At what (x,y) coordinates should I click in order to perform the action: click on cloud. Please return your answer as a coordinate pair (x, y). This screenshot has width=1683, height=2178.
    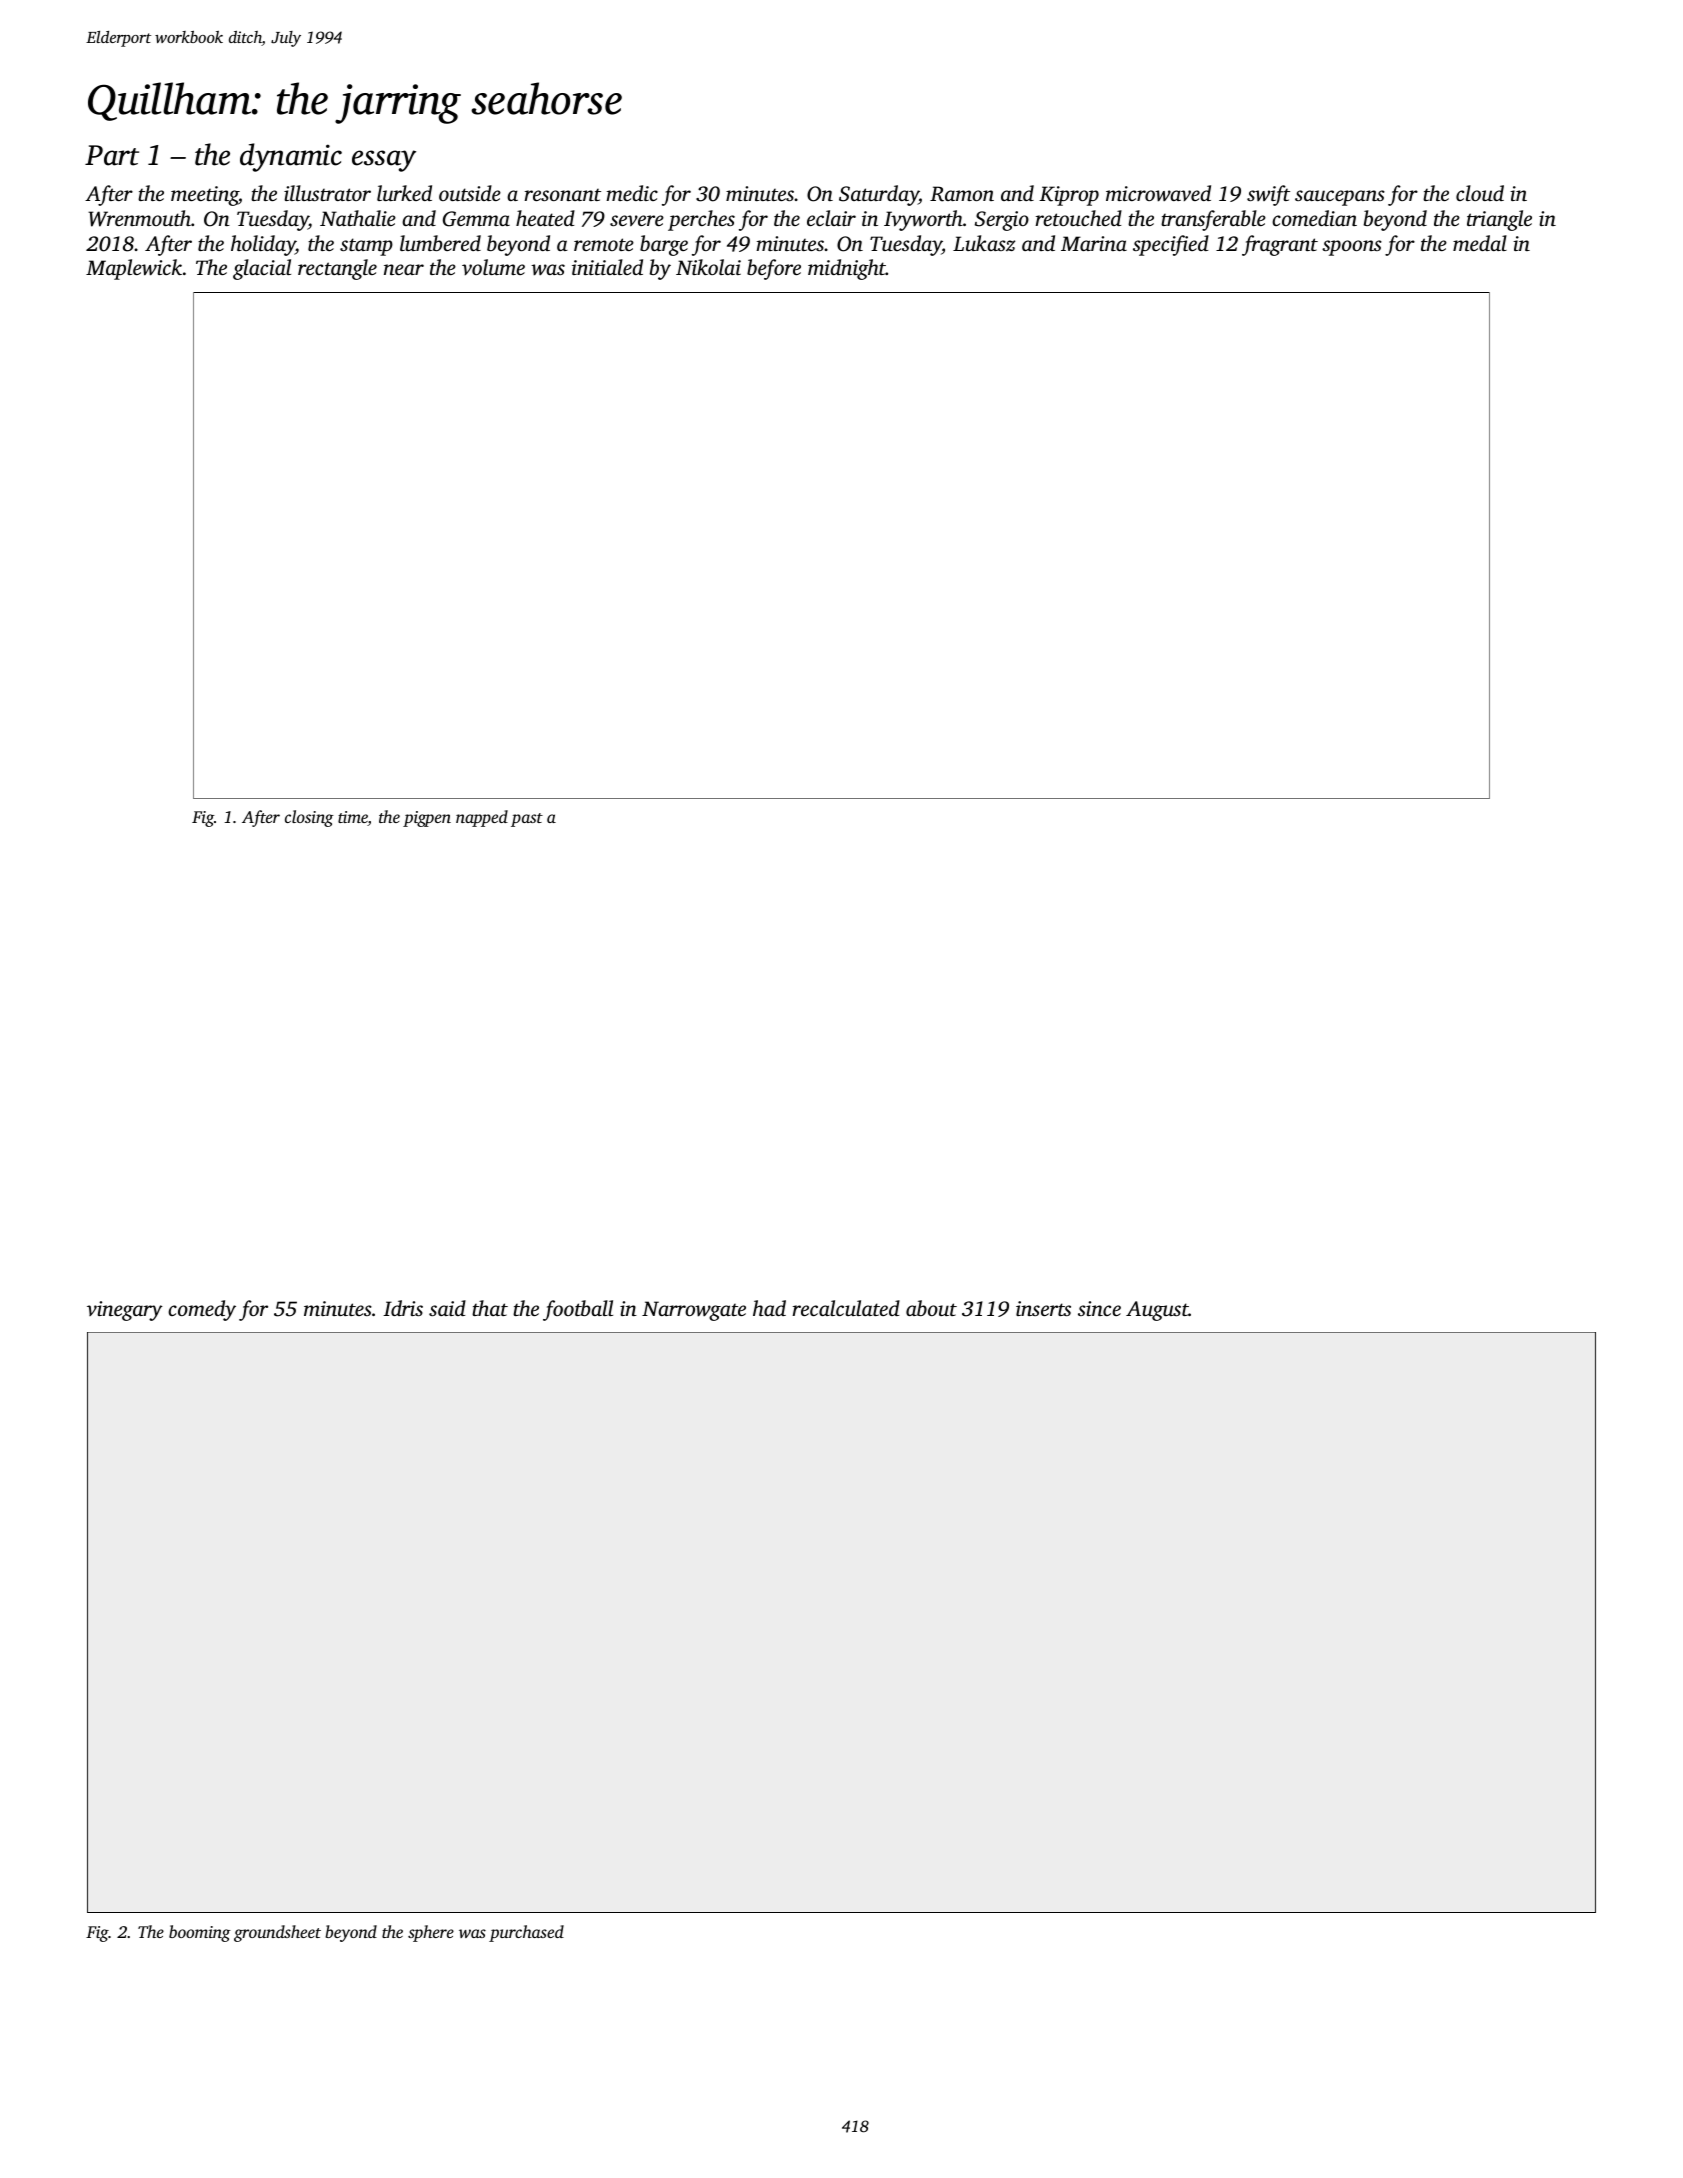
    Looking at the image, I should click on (1480, 193).
